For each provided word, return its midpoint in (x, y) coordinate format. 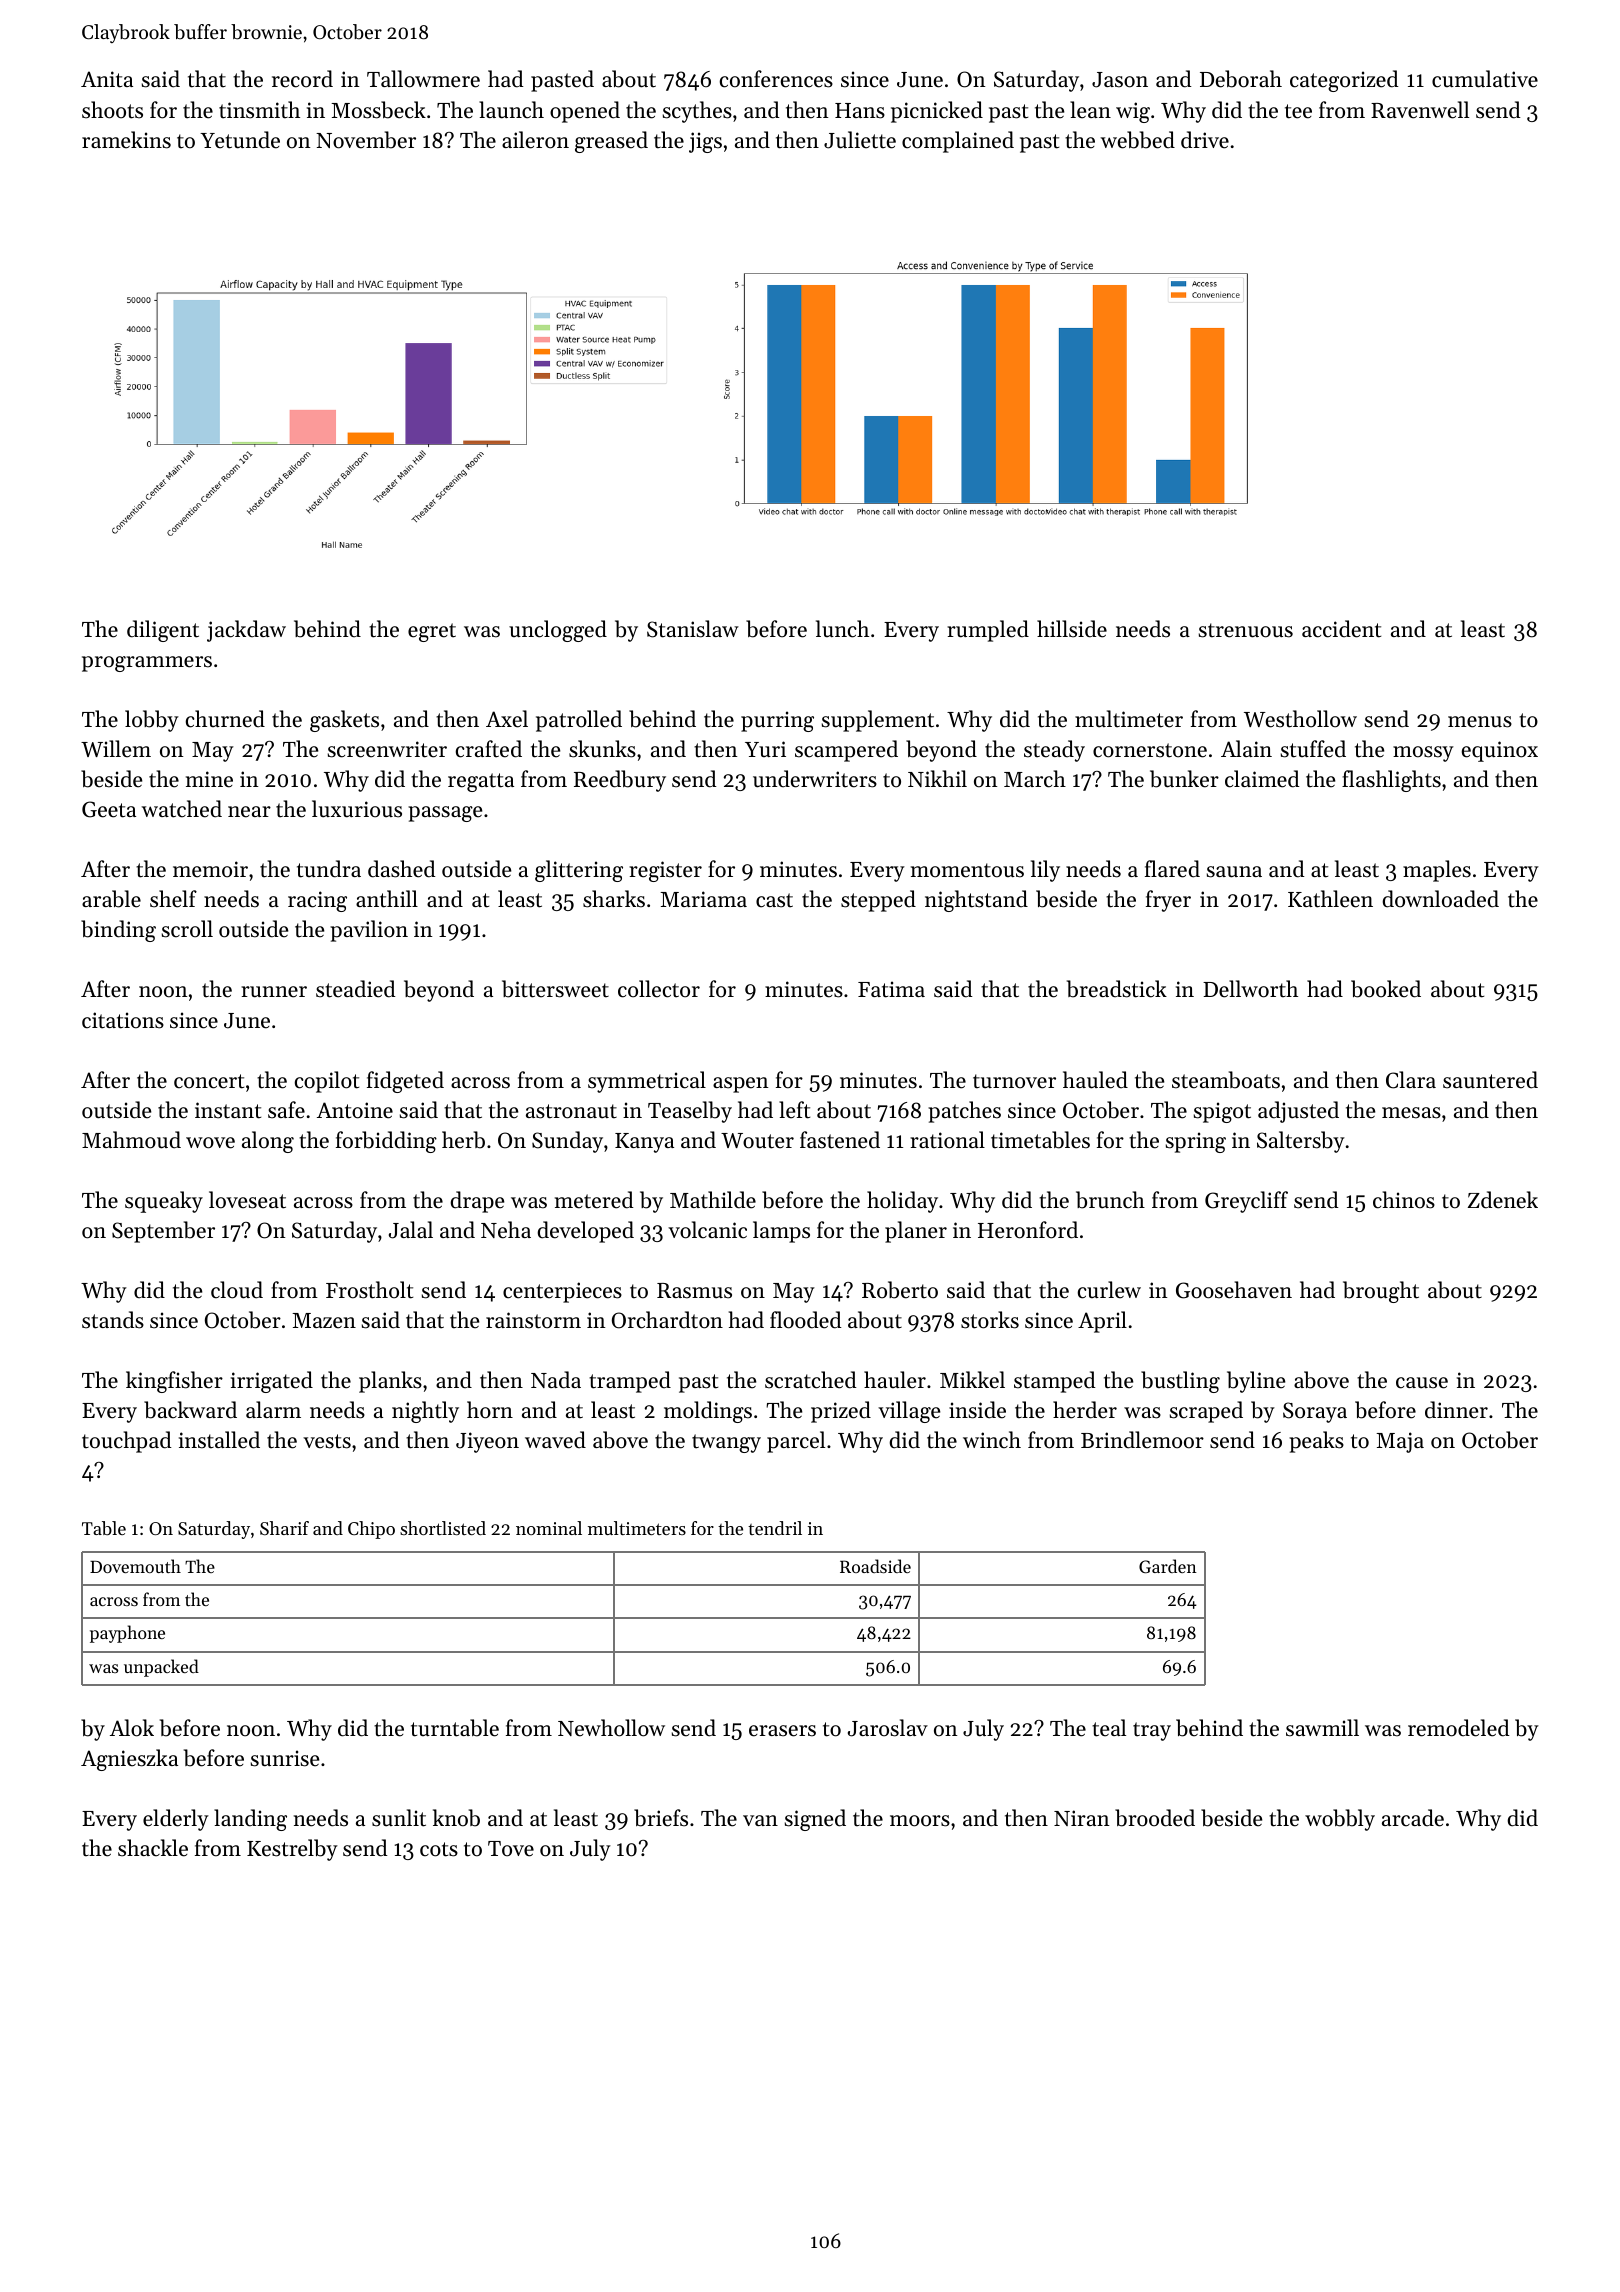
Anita (107, 79)
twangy (726, 1443)
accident (1341, 629)
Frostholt (369, 1290)
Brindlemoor (1142, 1440)
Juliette (860, 140)
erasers (782, 1731)
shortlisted (443, 1528)
